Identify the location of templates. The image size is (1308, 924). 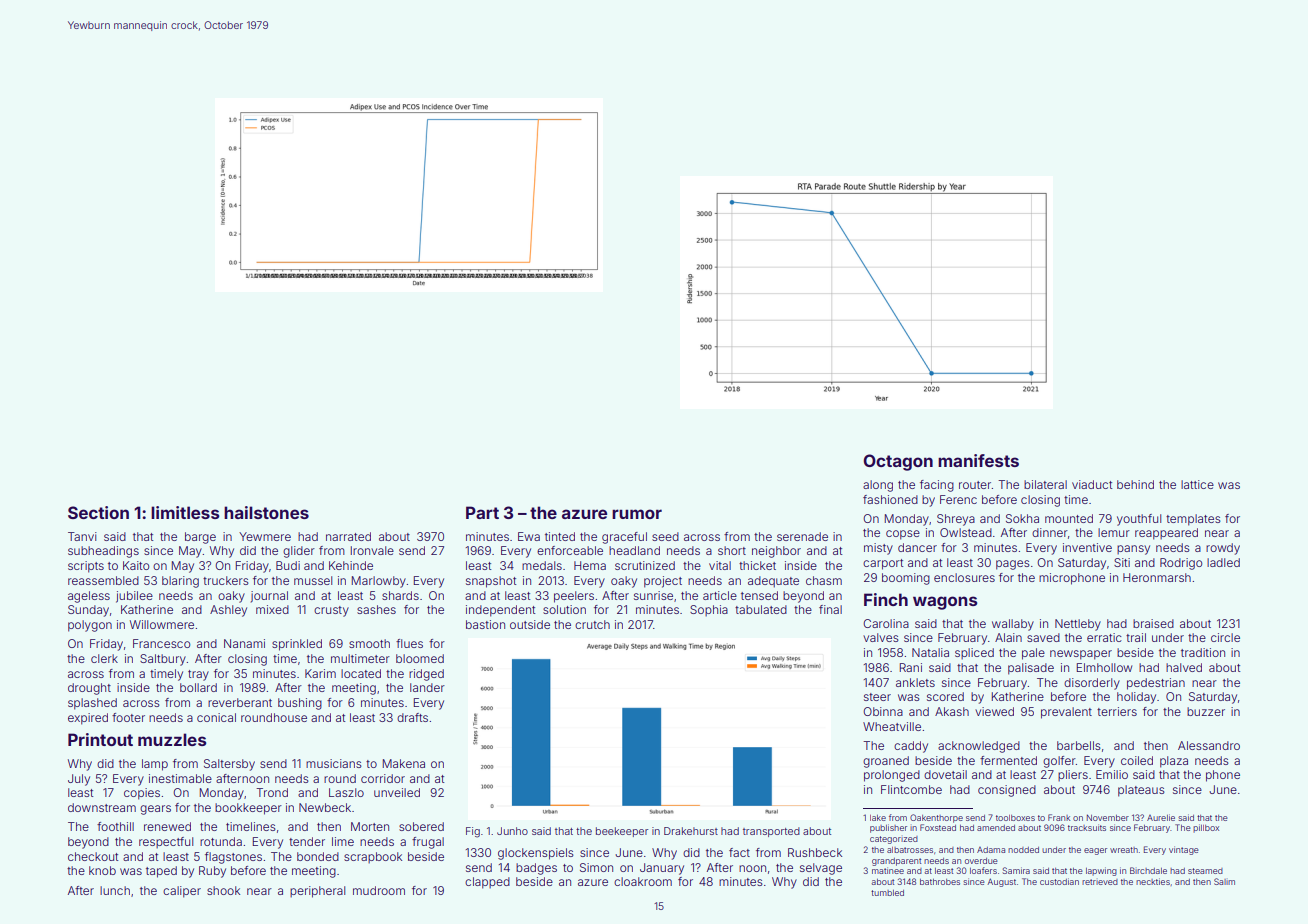
(1193, 520).
